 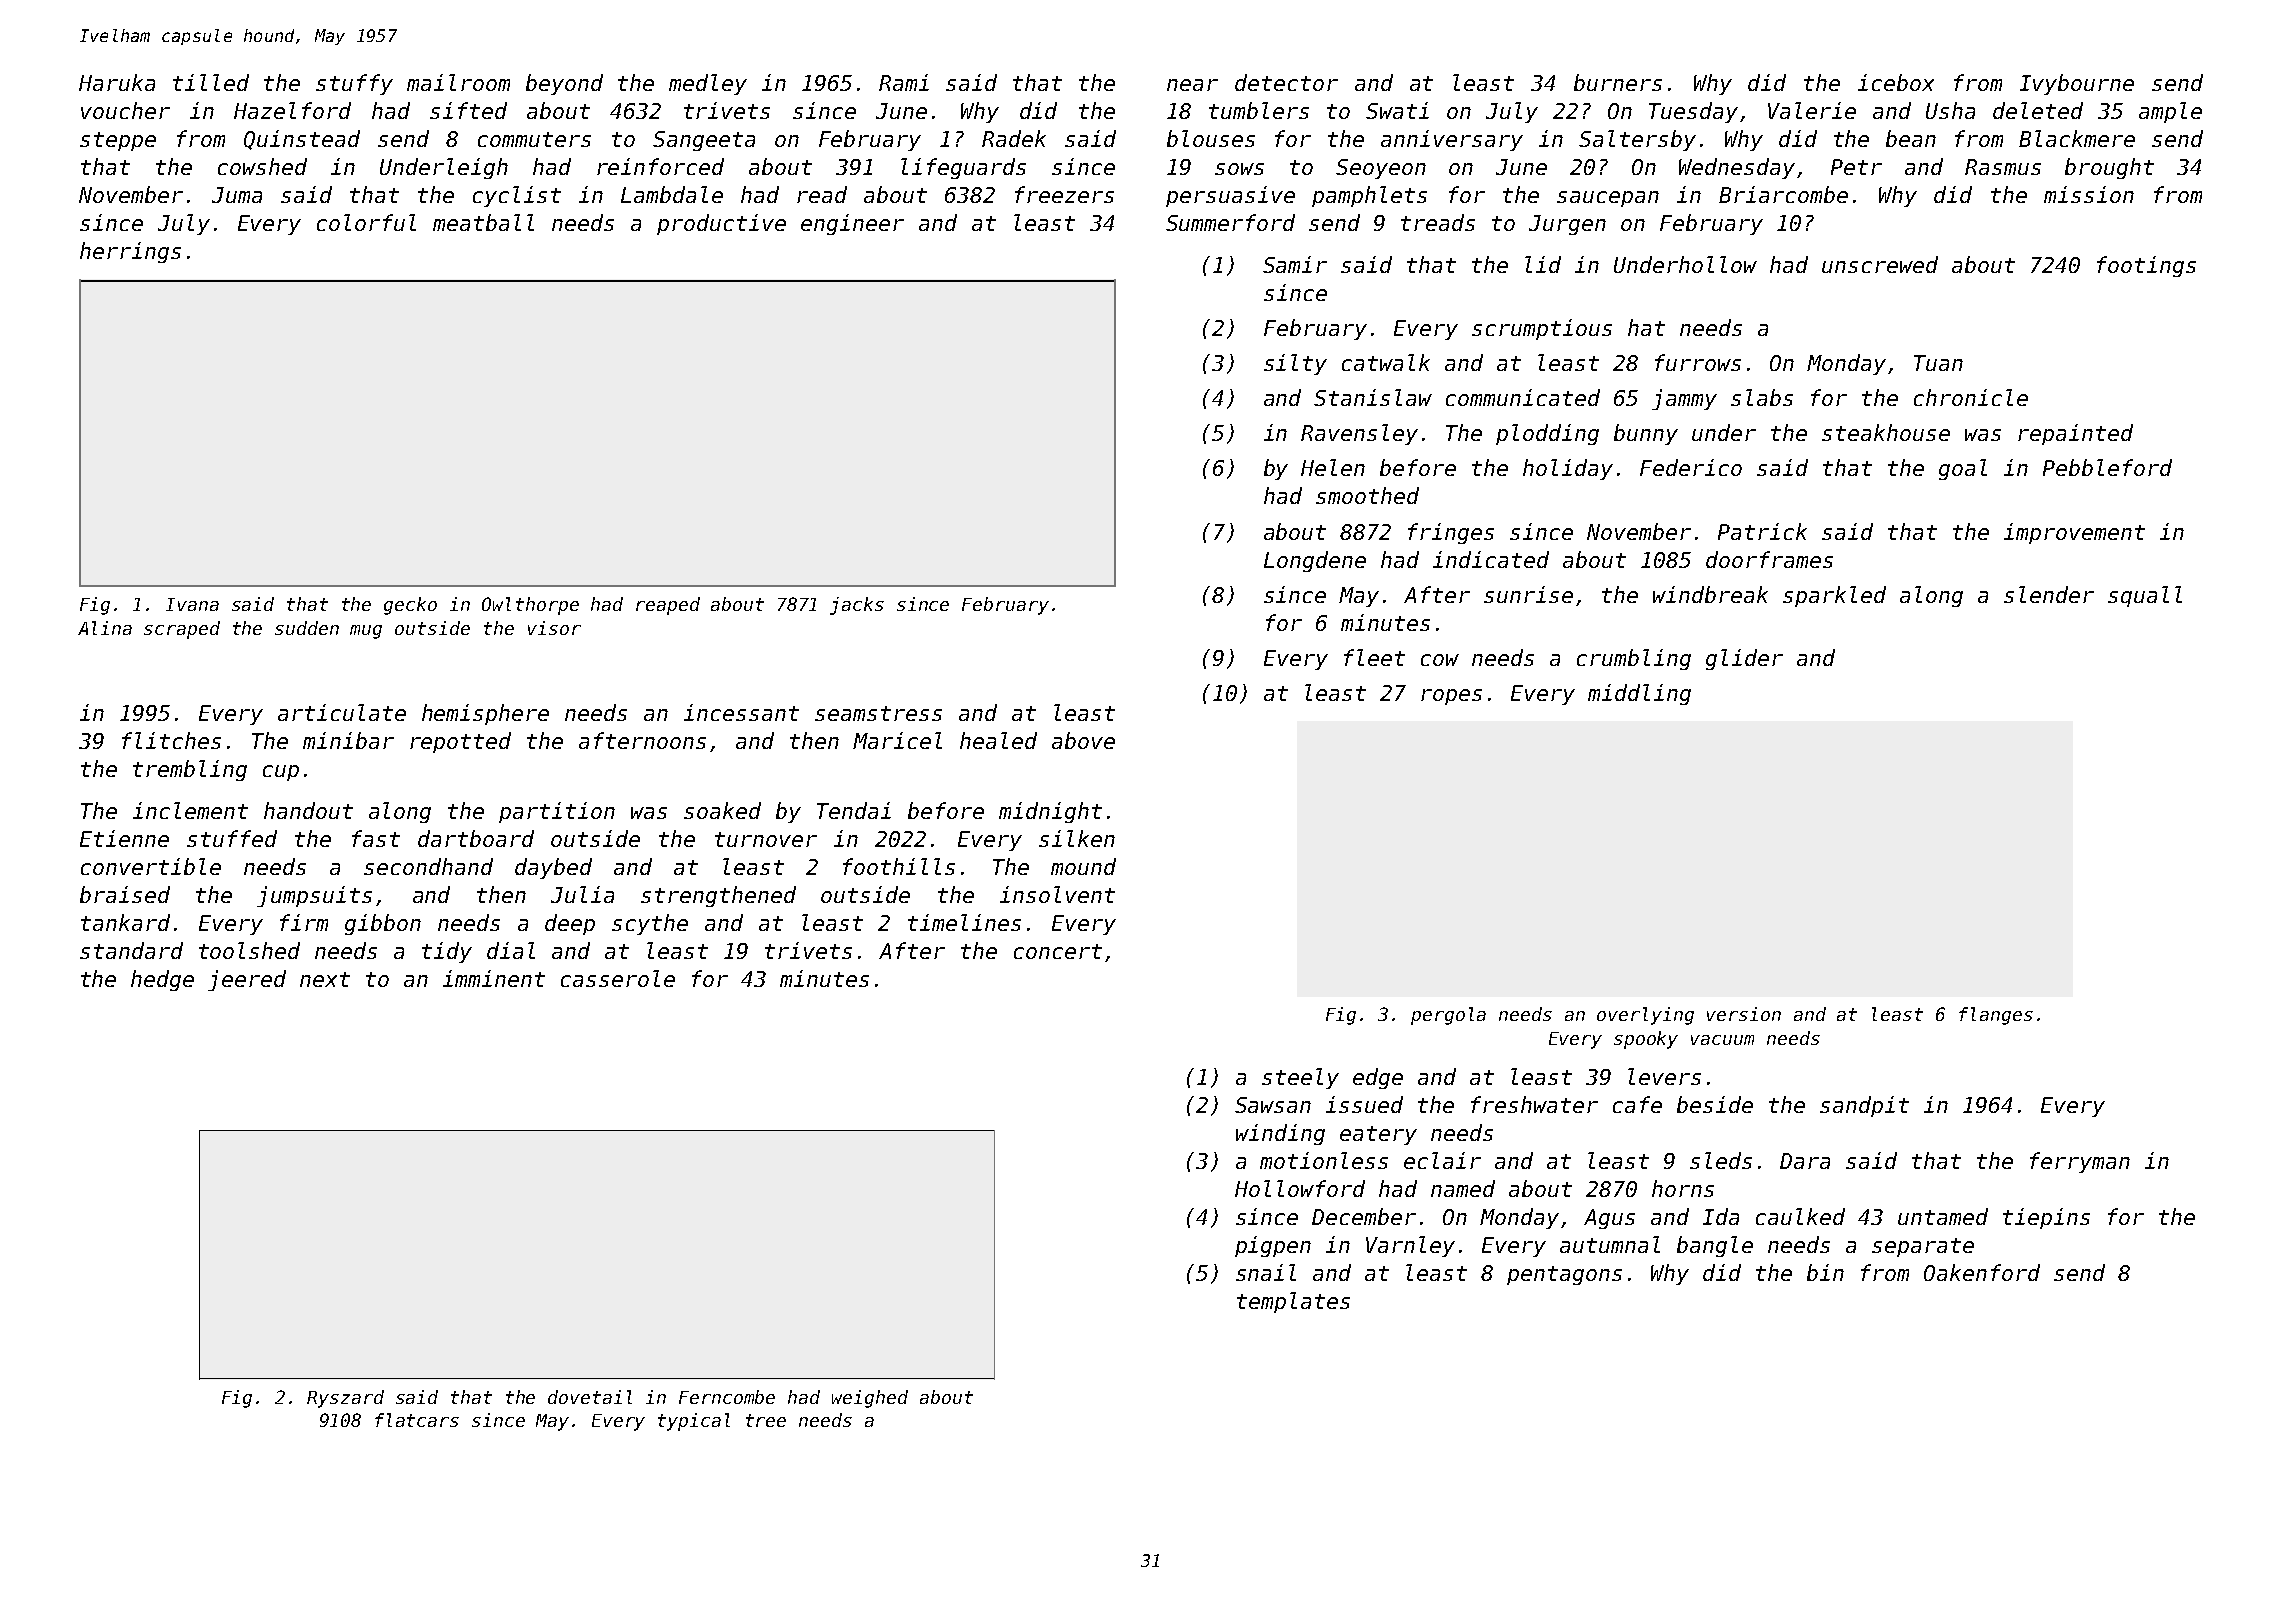 What do you see at coordinates (1639, 694) in the screenshot?
I see `middling` at bounding box center [1639, 694].
